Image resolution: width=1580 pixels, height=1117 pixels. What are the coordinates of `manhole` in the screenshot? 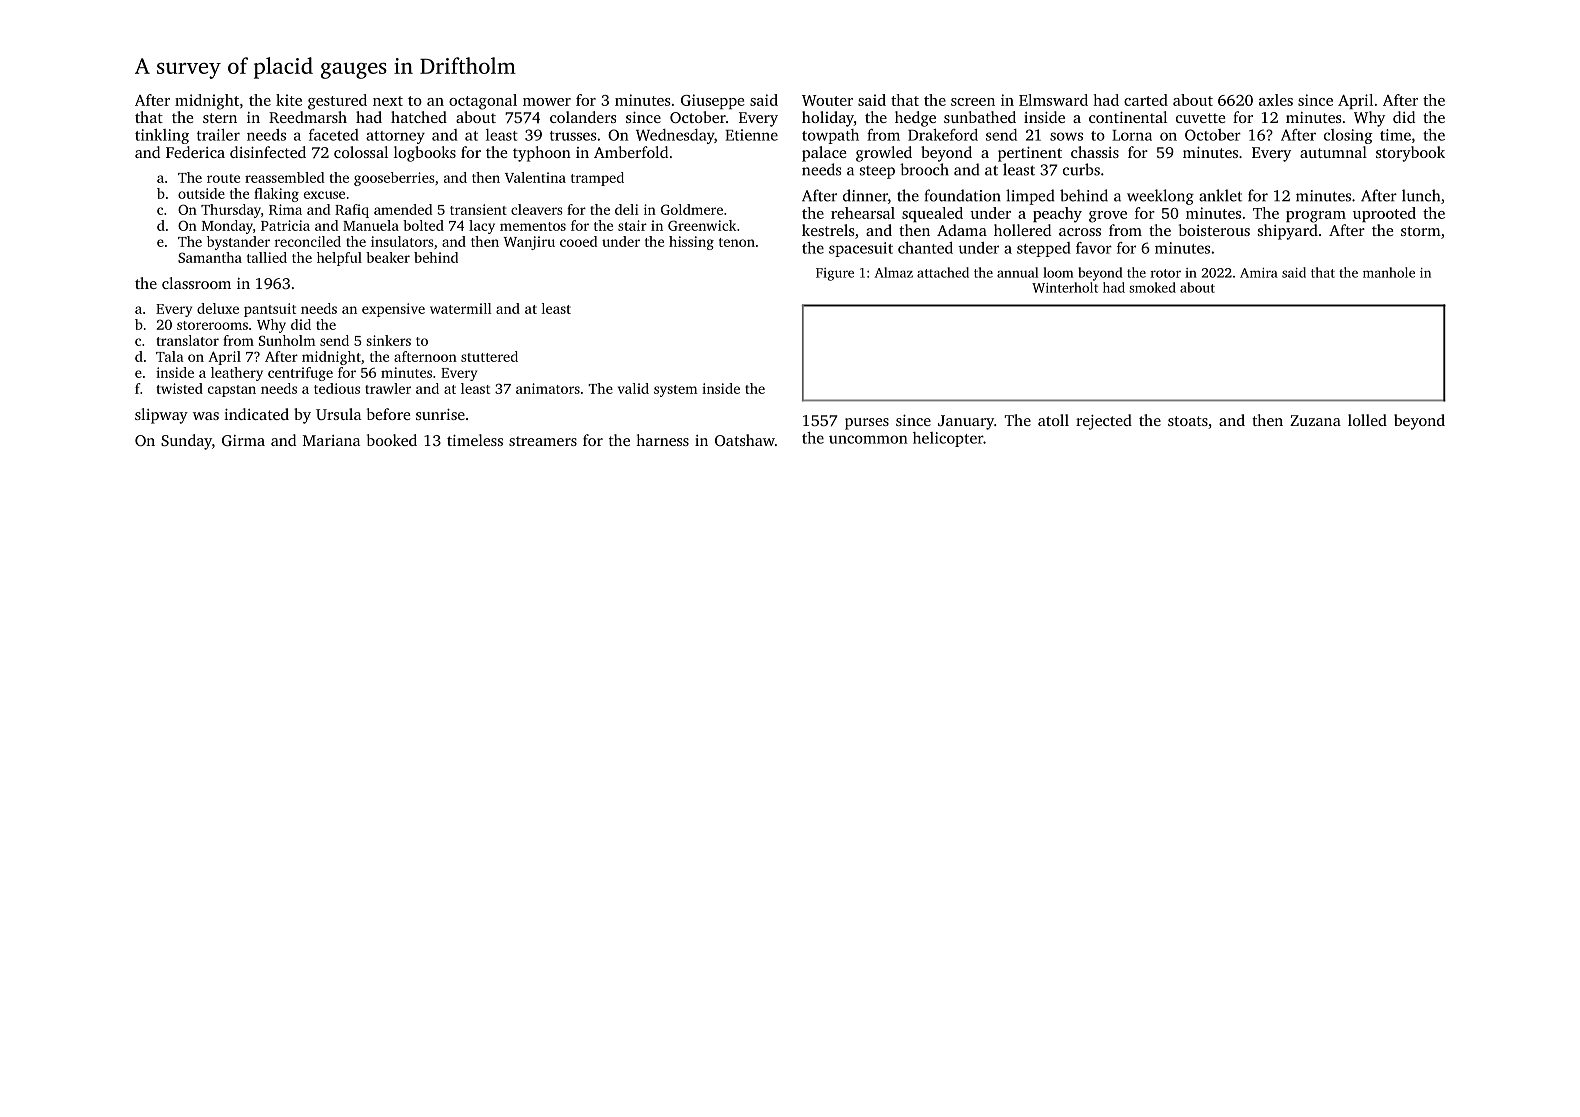 It's located at (1389, 272).
